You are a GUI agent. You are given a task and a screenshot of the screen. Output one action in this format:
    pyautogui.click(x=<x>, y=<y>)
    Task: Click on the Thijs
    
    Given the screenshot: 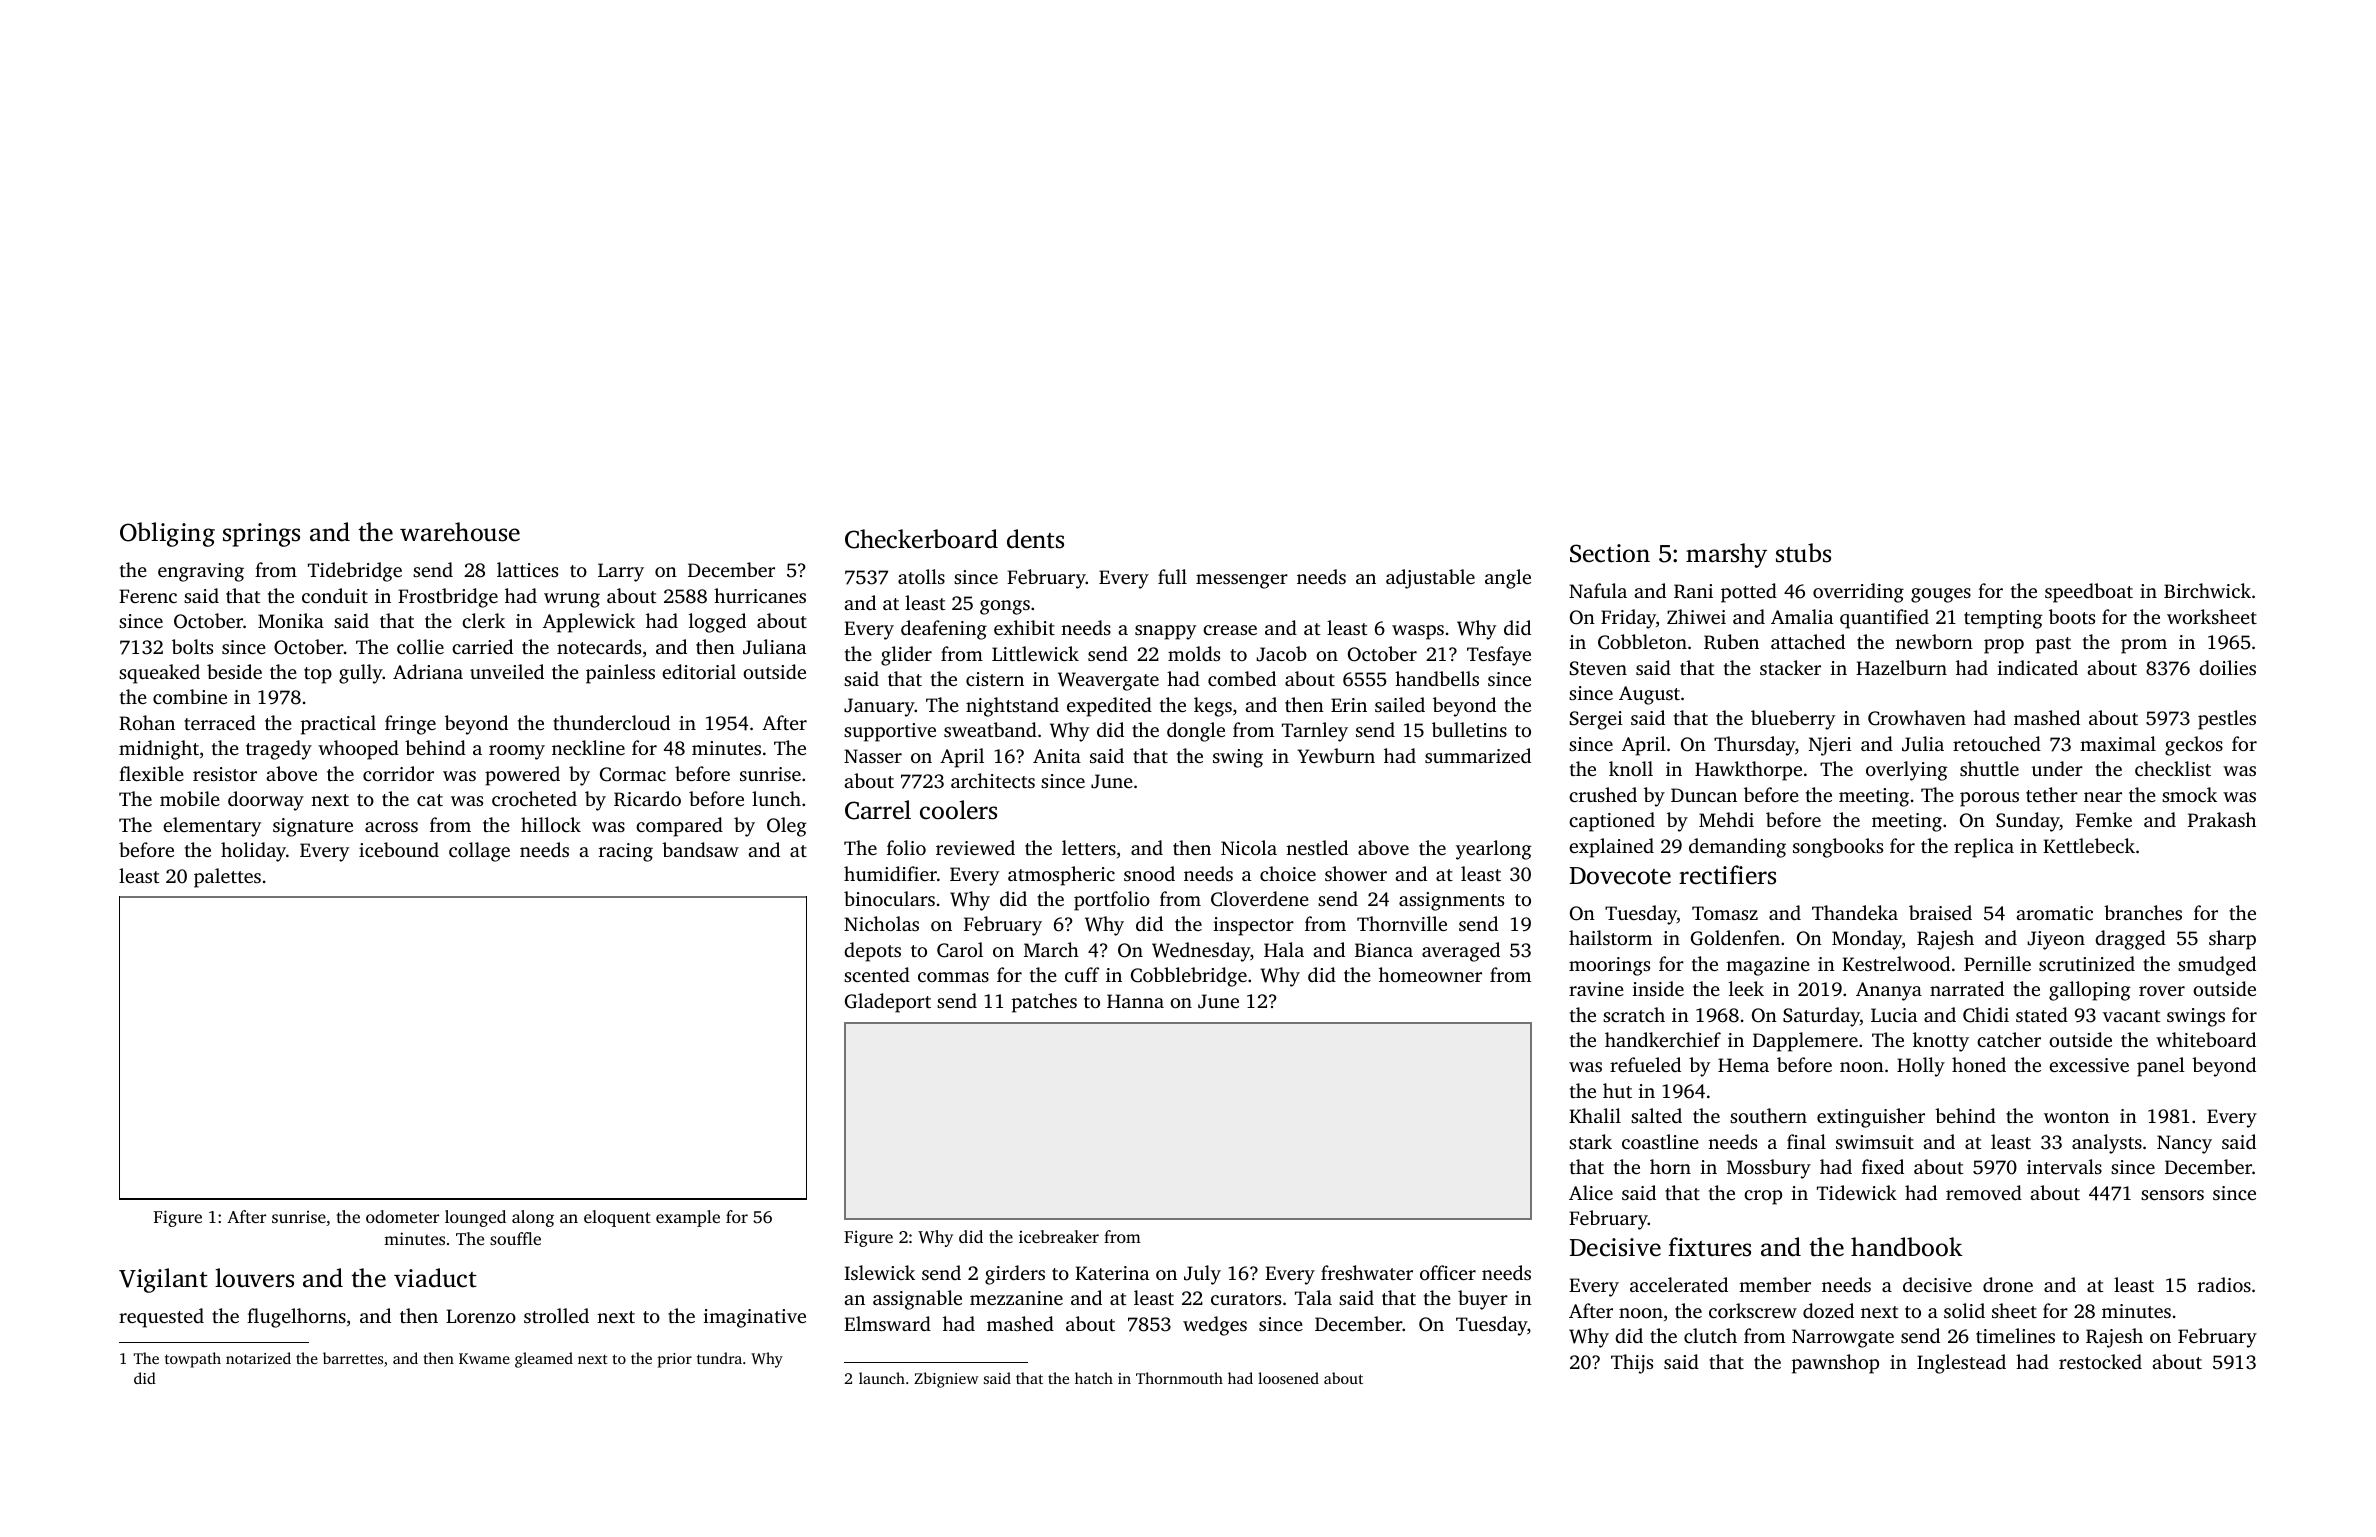 What is the action you would take?
    pyautogui.click(x=1632, y=1364)
